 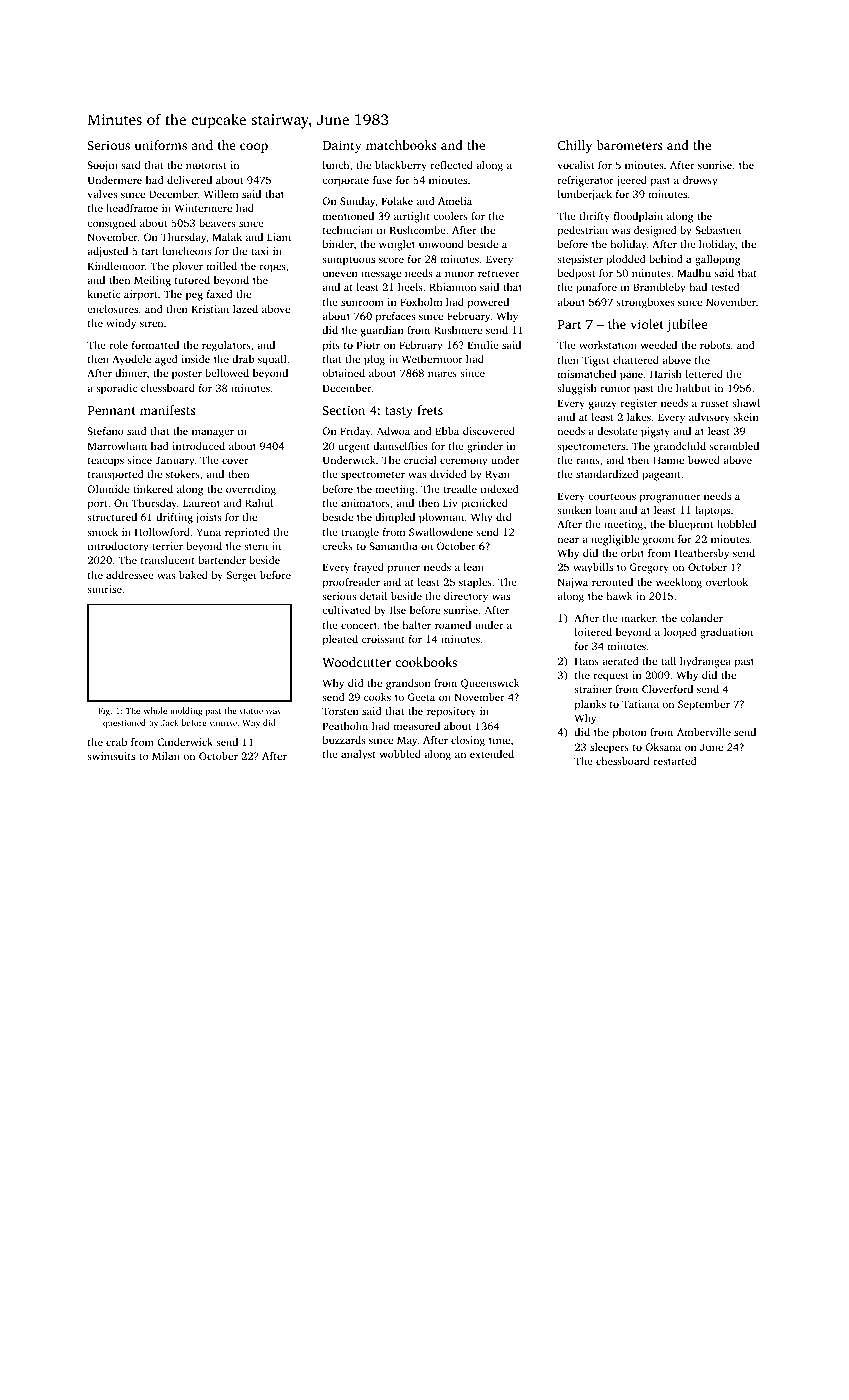 What do you see at coordinates (609, 748) in the document?
I see `sleepers` at bounding box center [609, 748].
